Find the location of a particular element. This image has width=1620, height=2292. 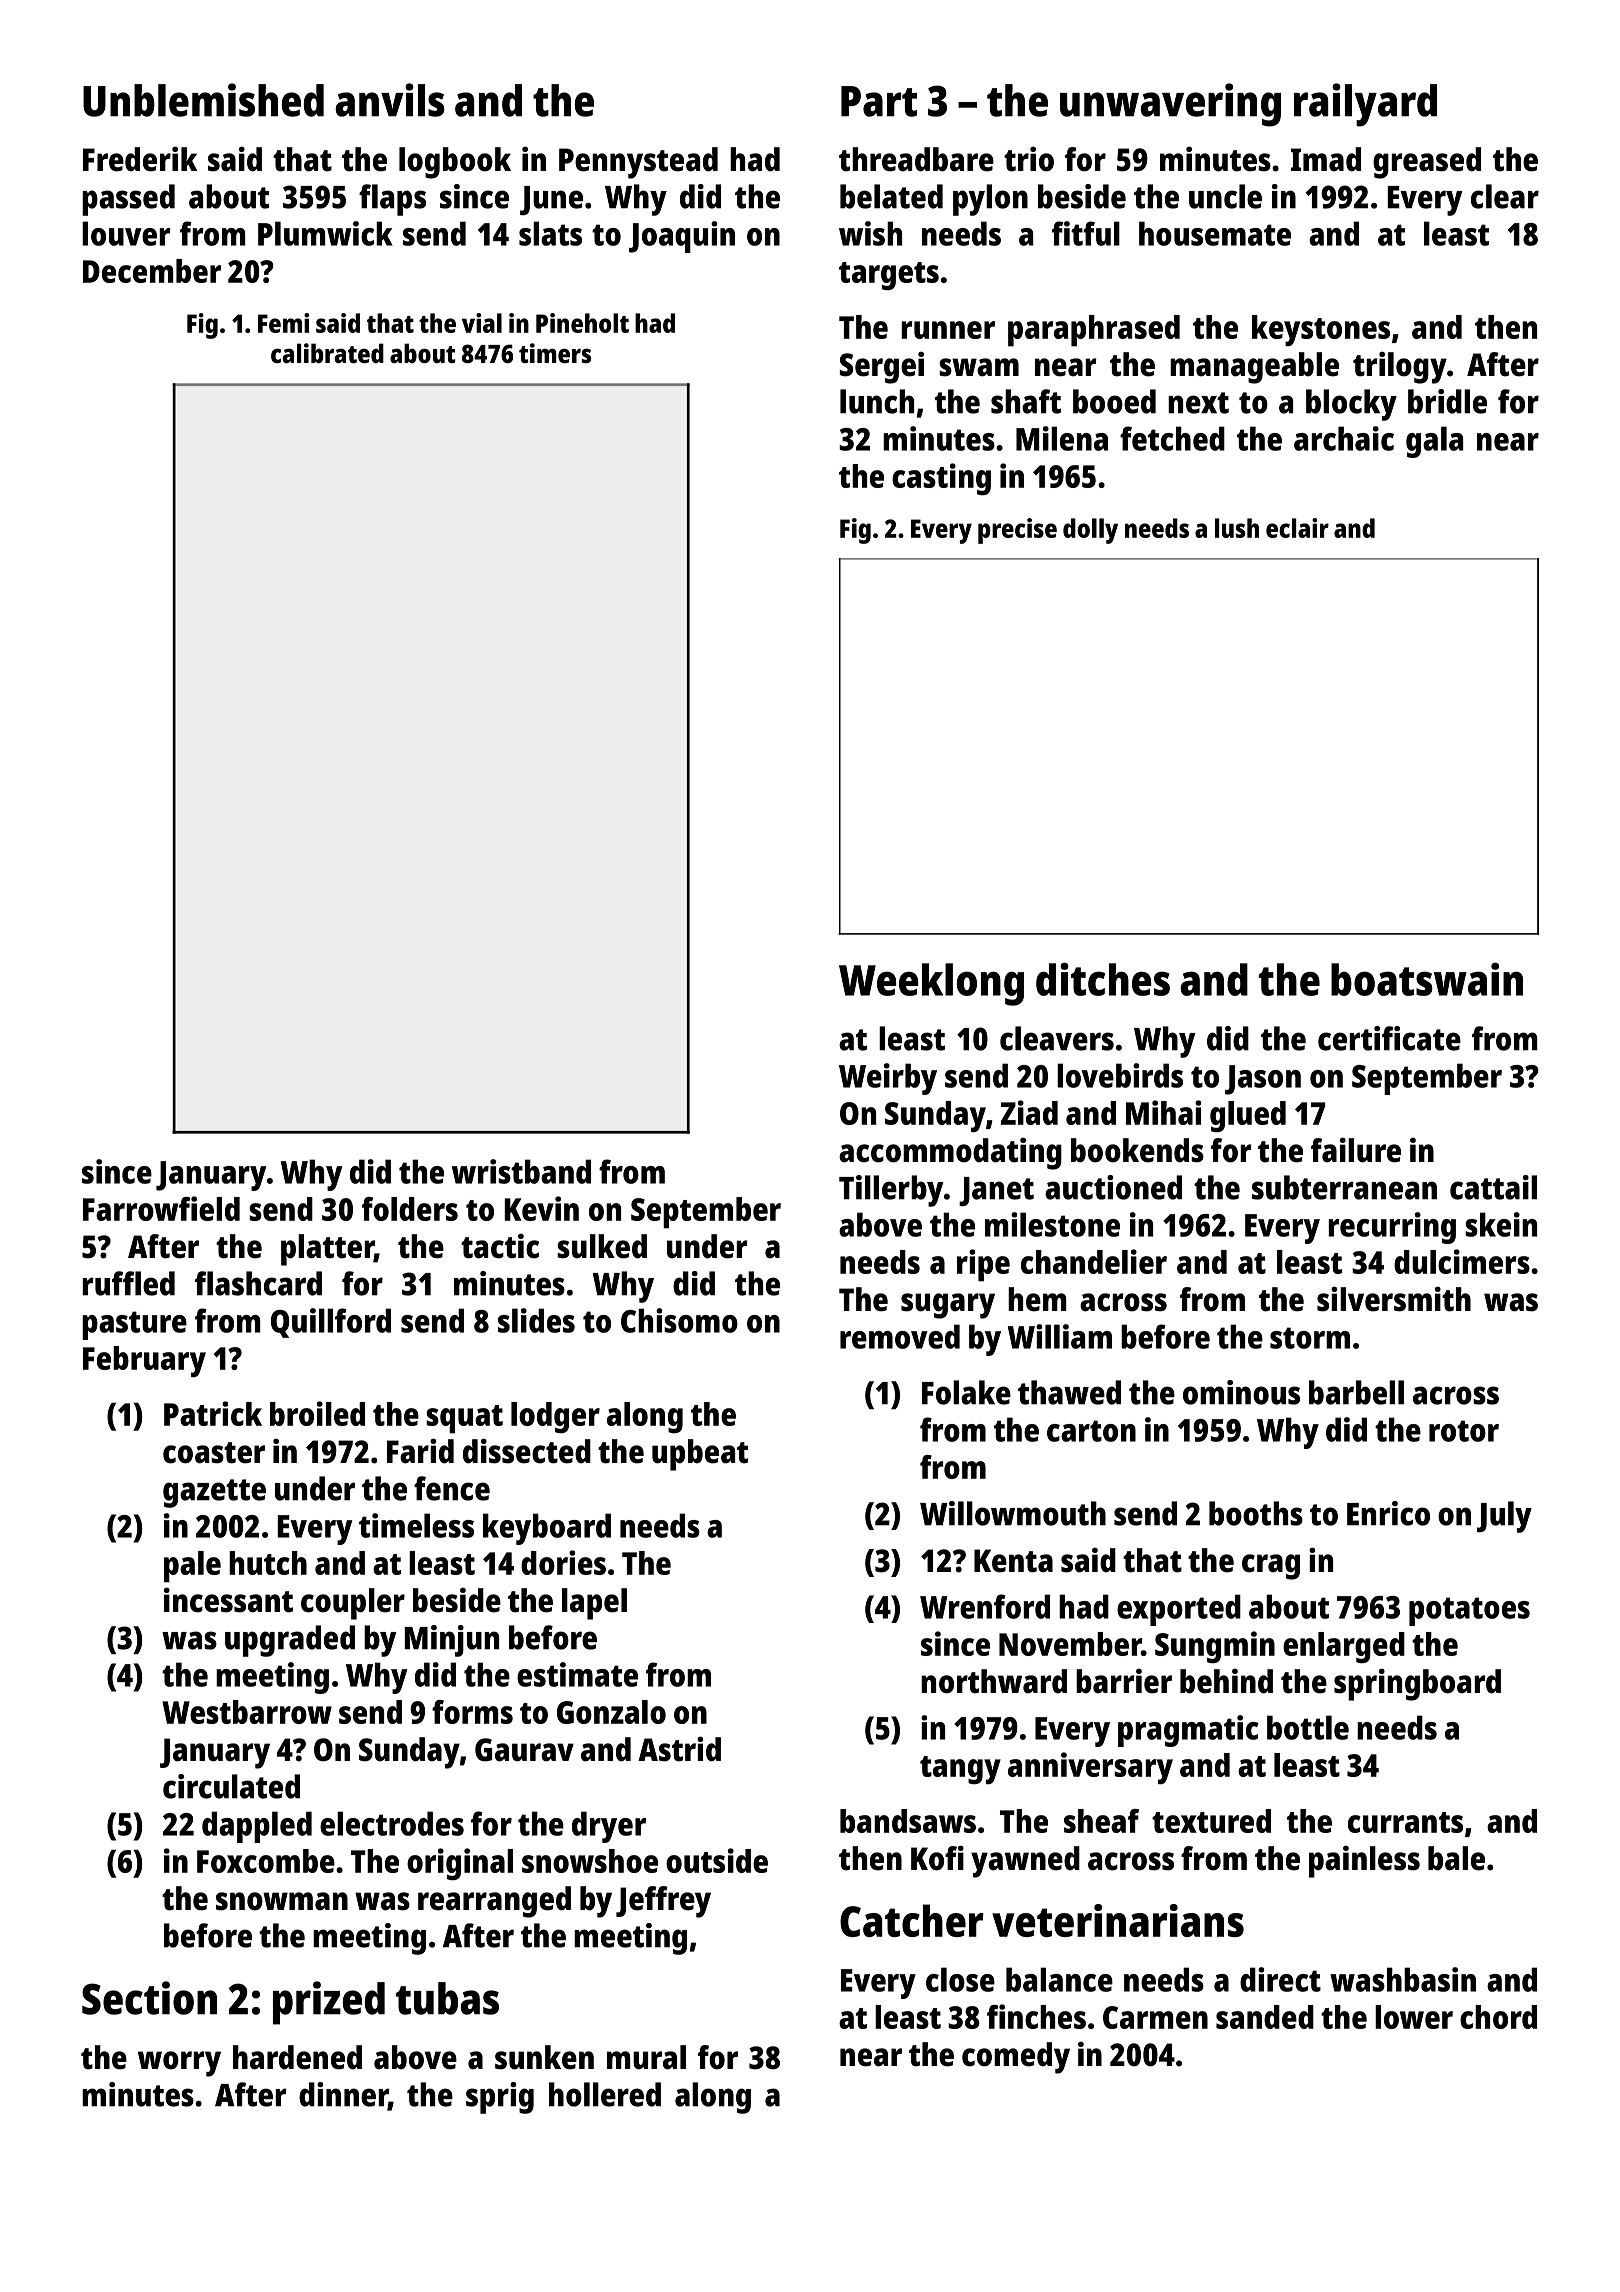

calibrated is located at coordinates (327, 353).
